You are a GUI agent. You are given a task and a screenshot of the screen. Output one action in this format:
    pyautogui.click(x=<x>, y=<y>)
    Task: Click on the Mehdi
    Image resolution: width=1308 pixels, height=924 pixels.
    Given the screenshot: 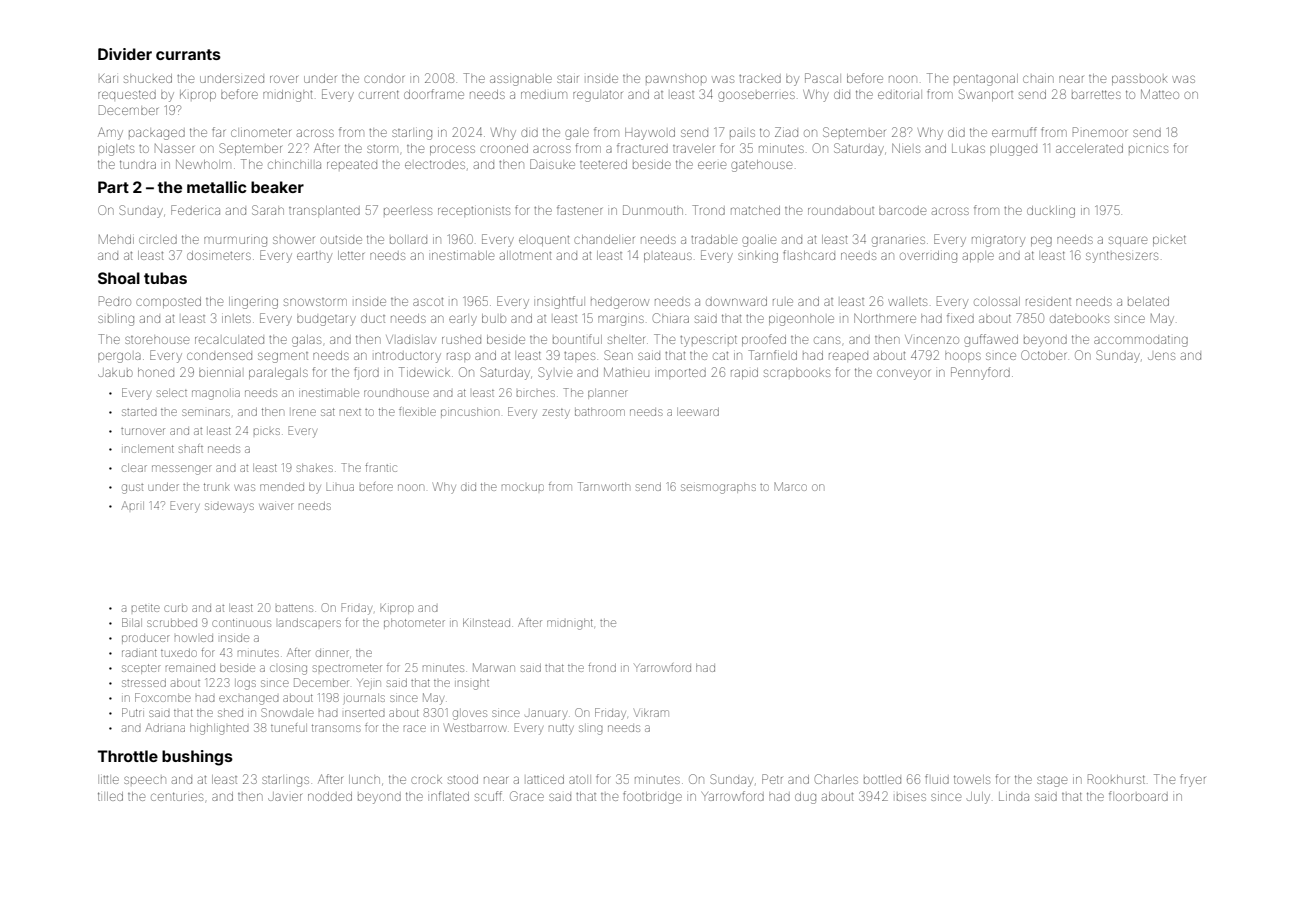 What is the action you would take?
    pyautogui.click(x=116, y=239)
